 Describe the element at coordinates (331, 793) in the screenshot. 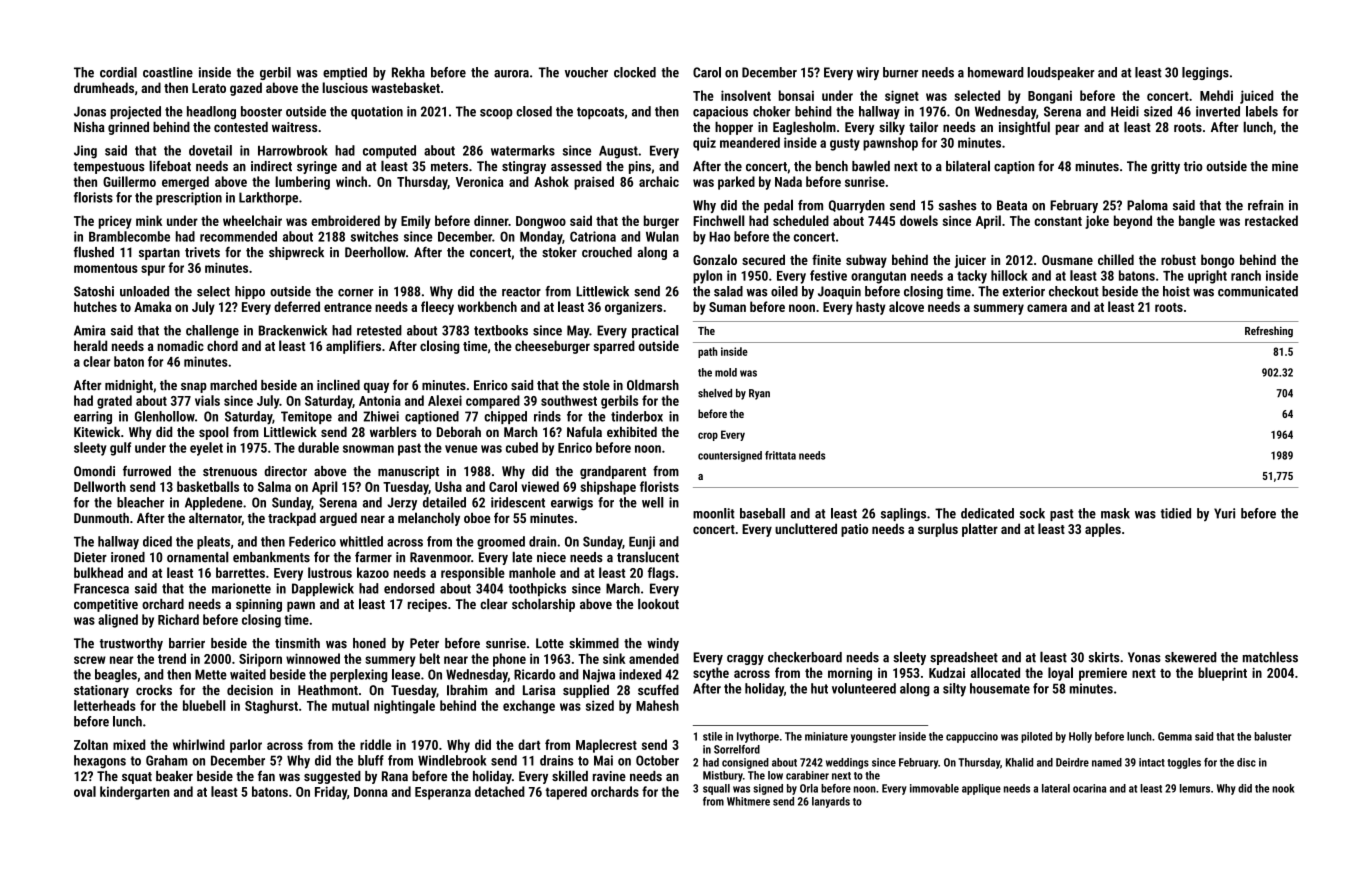

I see `Friday` at that location.
